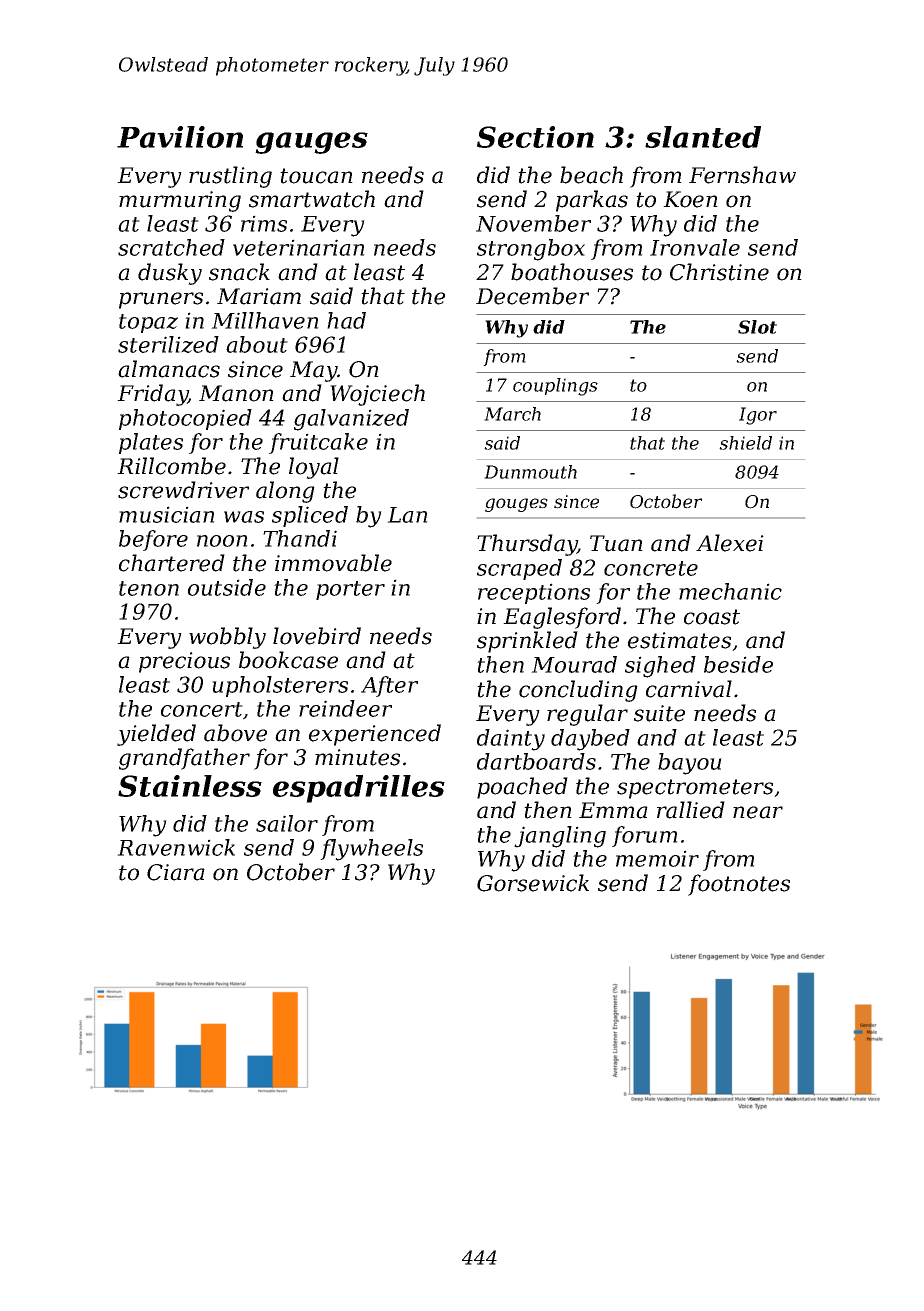 The image size is (924, 1311). I want to click on Koen, so click(690, 199).
